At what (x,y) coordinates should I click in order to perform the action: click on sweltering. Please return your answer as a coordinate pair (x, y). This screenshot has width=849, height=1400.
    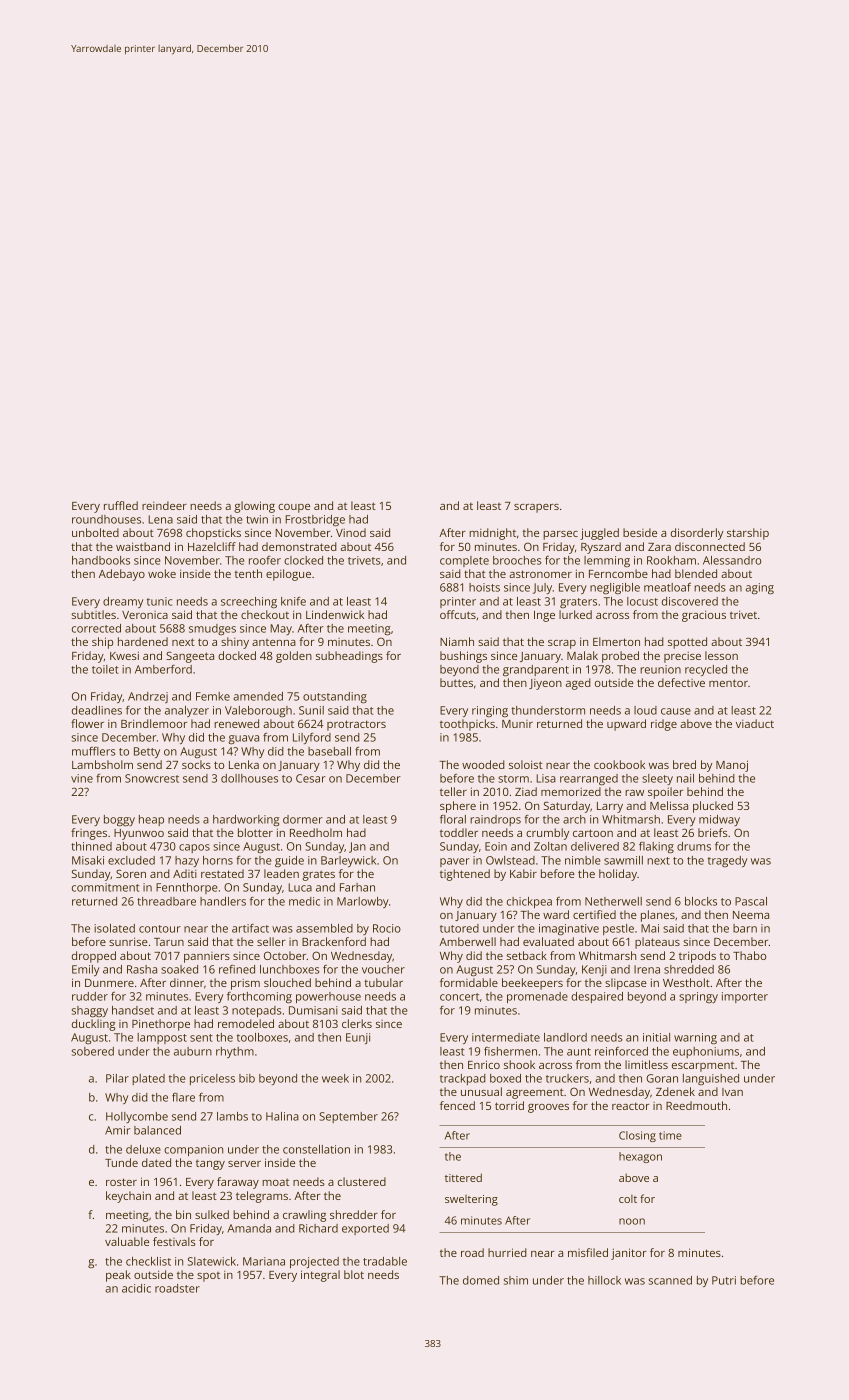
    Looking at the image, I should click on (471, 1200).
